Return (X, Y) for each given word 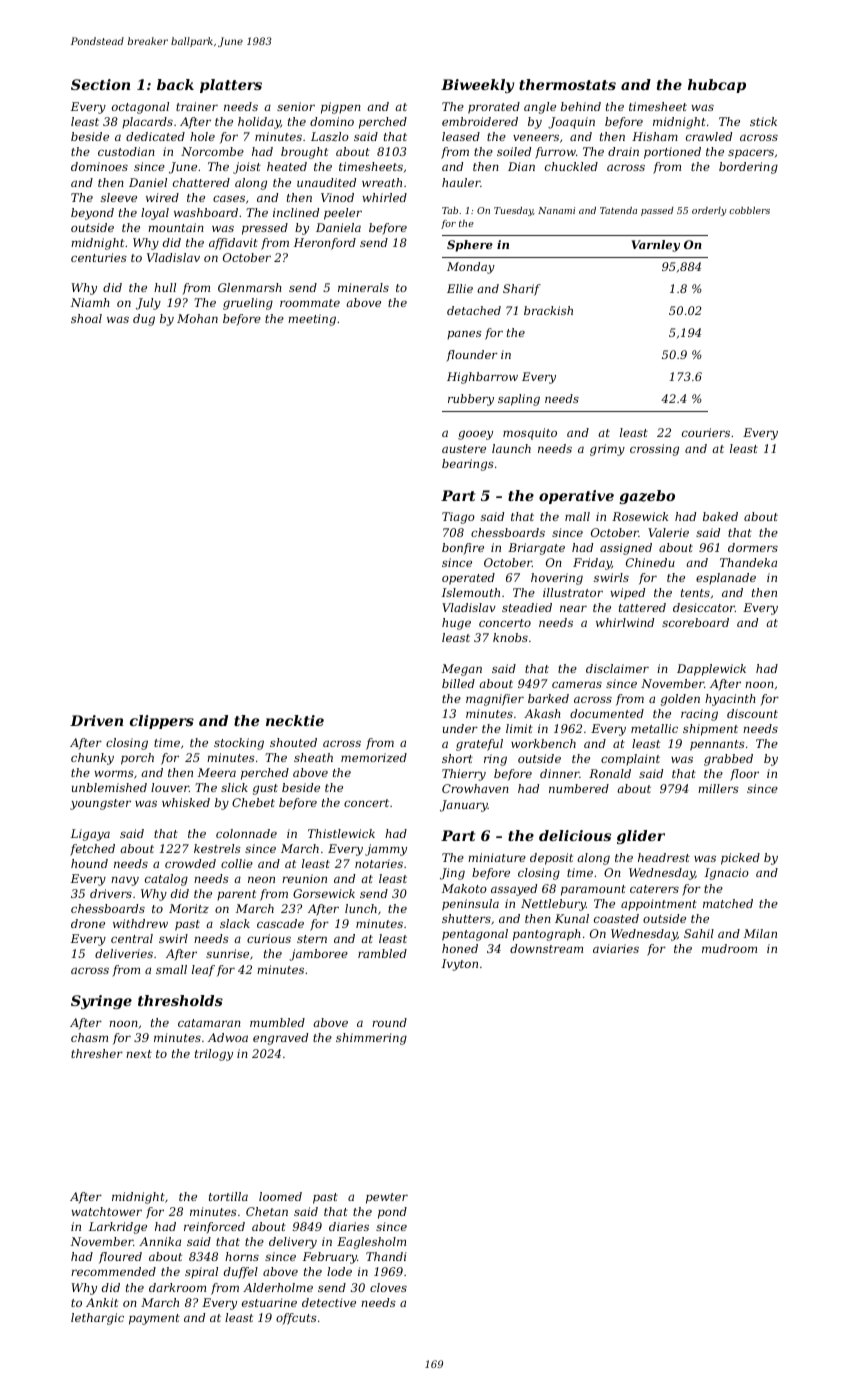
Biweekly (477, 86)
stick (763, 121)
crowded (190, 863)
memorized (374, 757)
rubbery (471, 400)
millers (718, 788)
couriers (706, 432)
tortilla (228, 1196)
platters (231, 86)
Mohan (197, 318)
